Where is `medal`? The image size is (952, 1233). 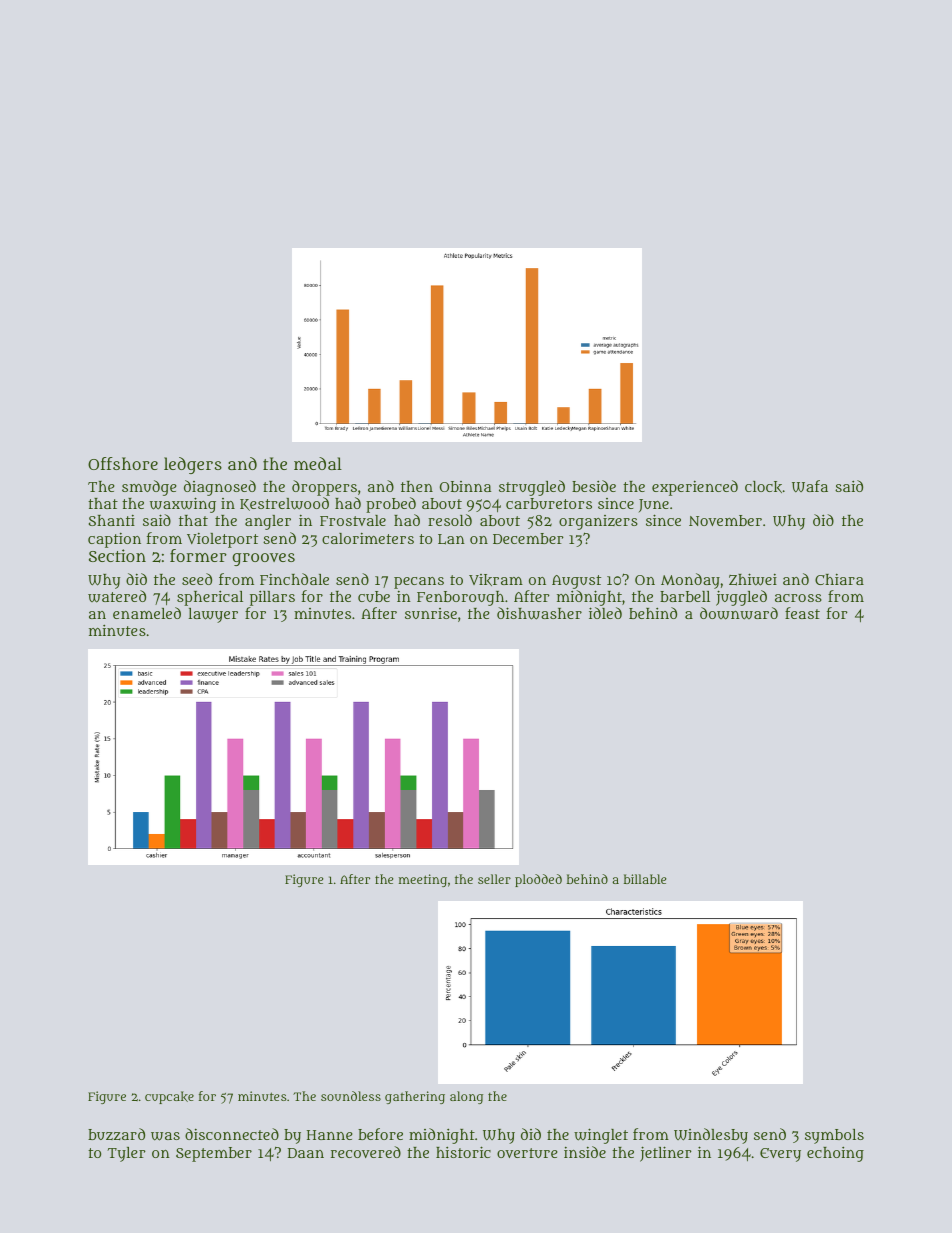 medal is located at coordinates (318, 463).
